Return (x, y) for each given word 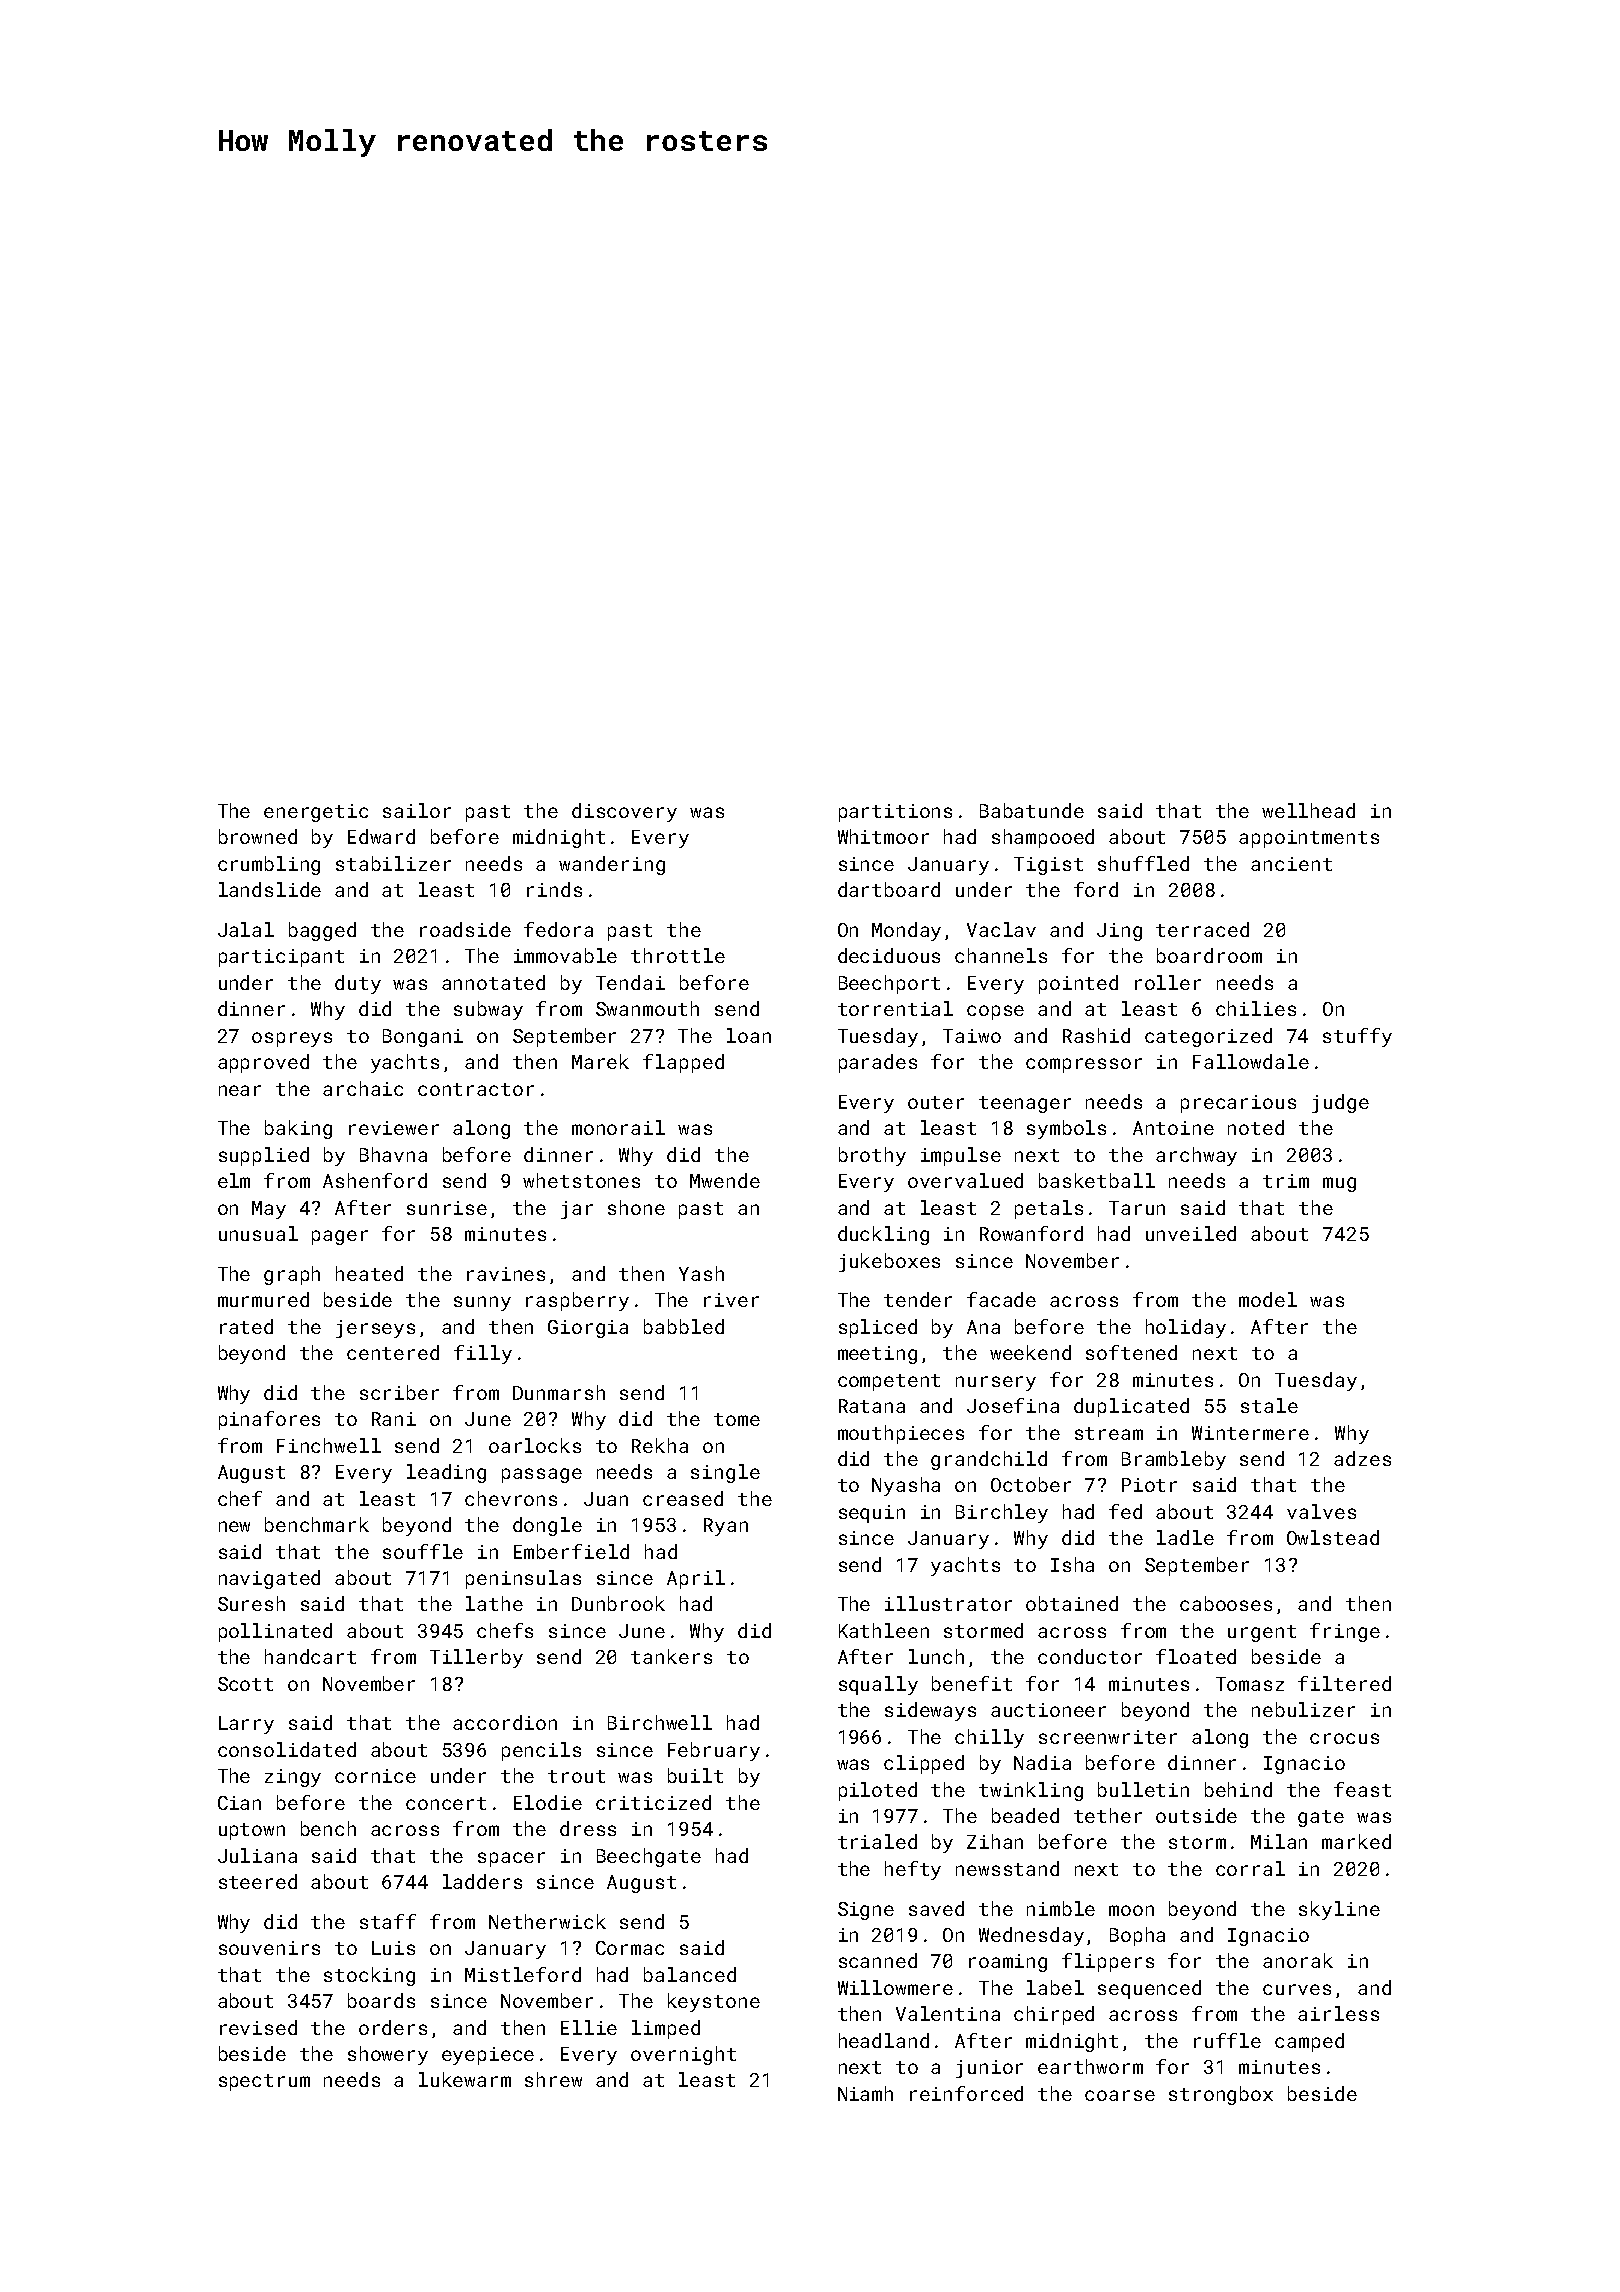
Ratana (872, 1406)
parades (878, 1063)
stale (1269, 1405)
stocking (369, 1976)
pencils (541, 1751)
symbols (1066, 1129)
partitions (895, 813)
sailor (417, 810)
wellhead (1308, 810)
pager (340, 1237)
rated (246, 1326)
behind (1238, 1789)
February (714, 1751)
